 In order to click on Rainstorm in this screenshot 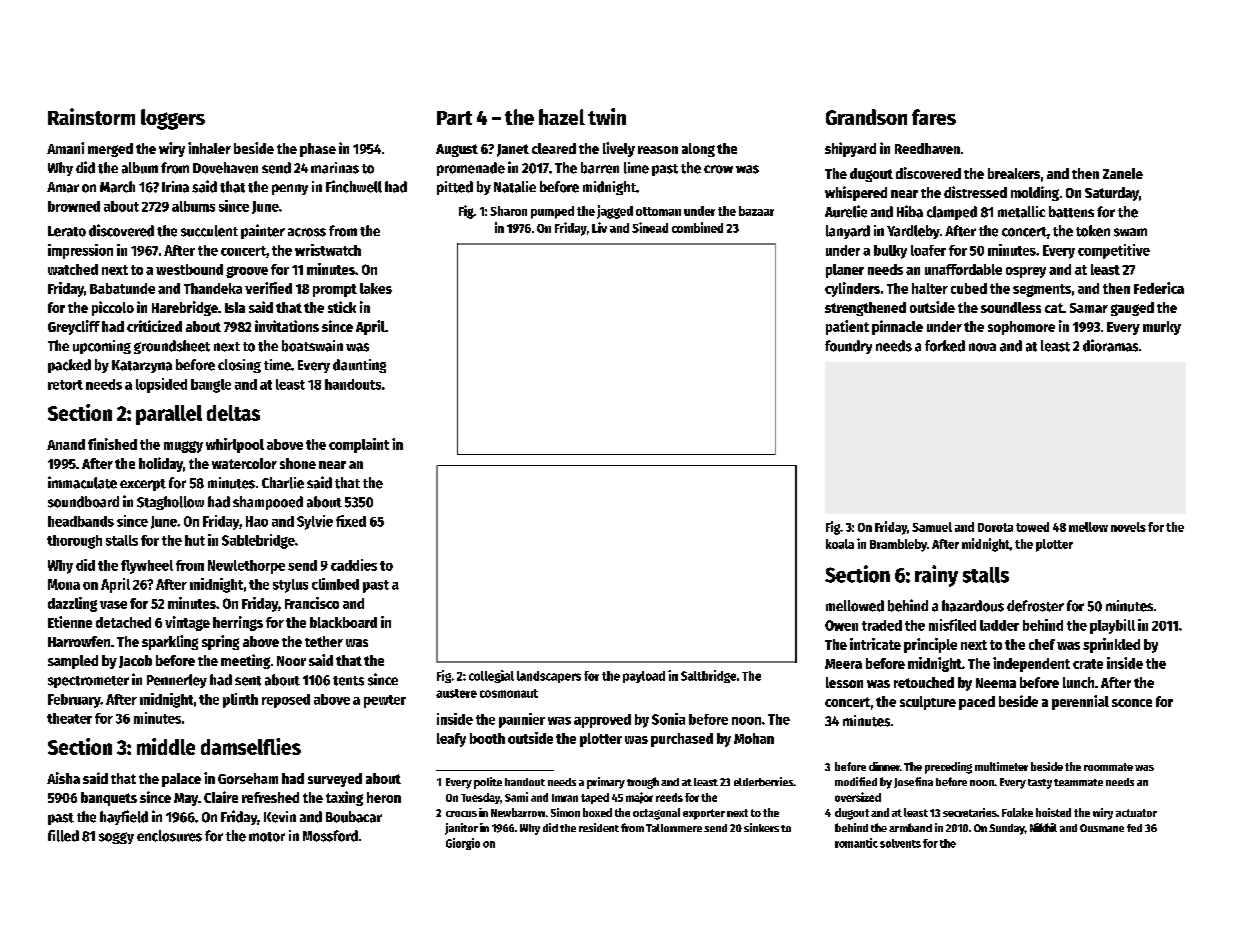, I will do `click(91, 116)`.
